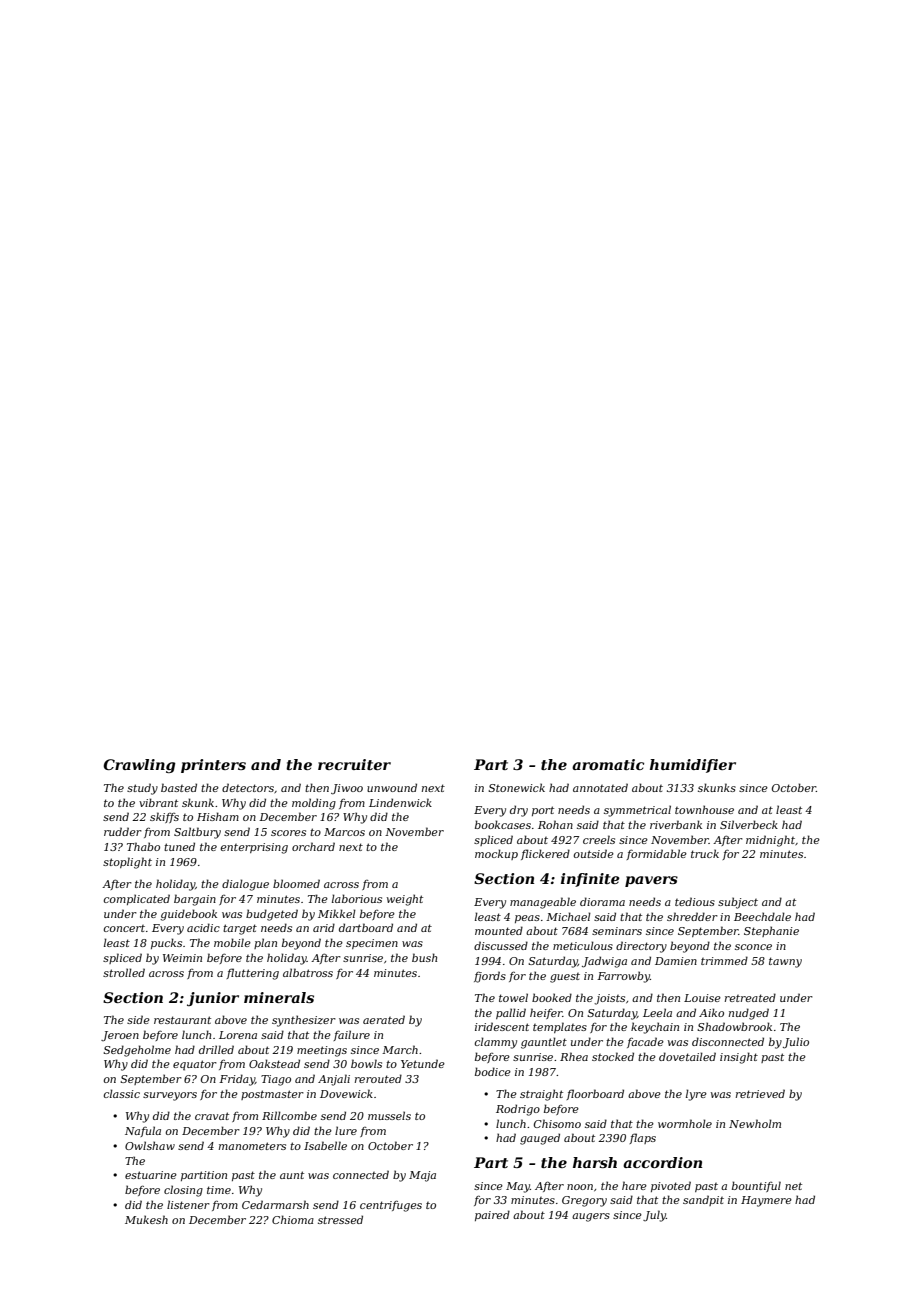  What do you see at coordinates (654, 1216) in the page?
I see `July` at bounding box center [654, 1216].
